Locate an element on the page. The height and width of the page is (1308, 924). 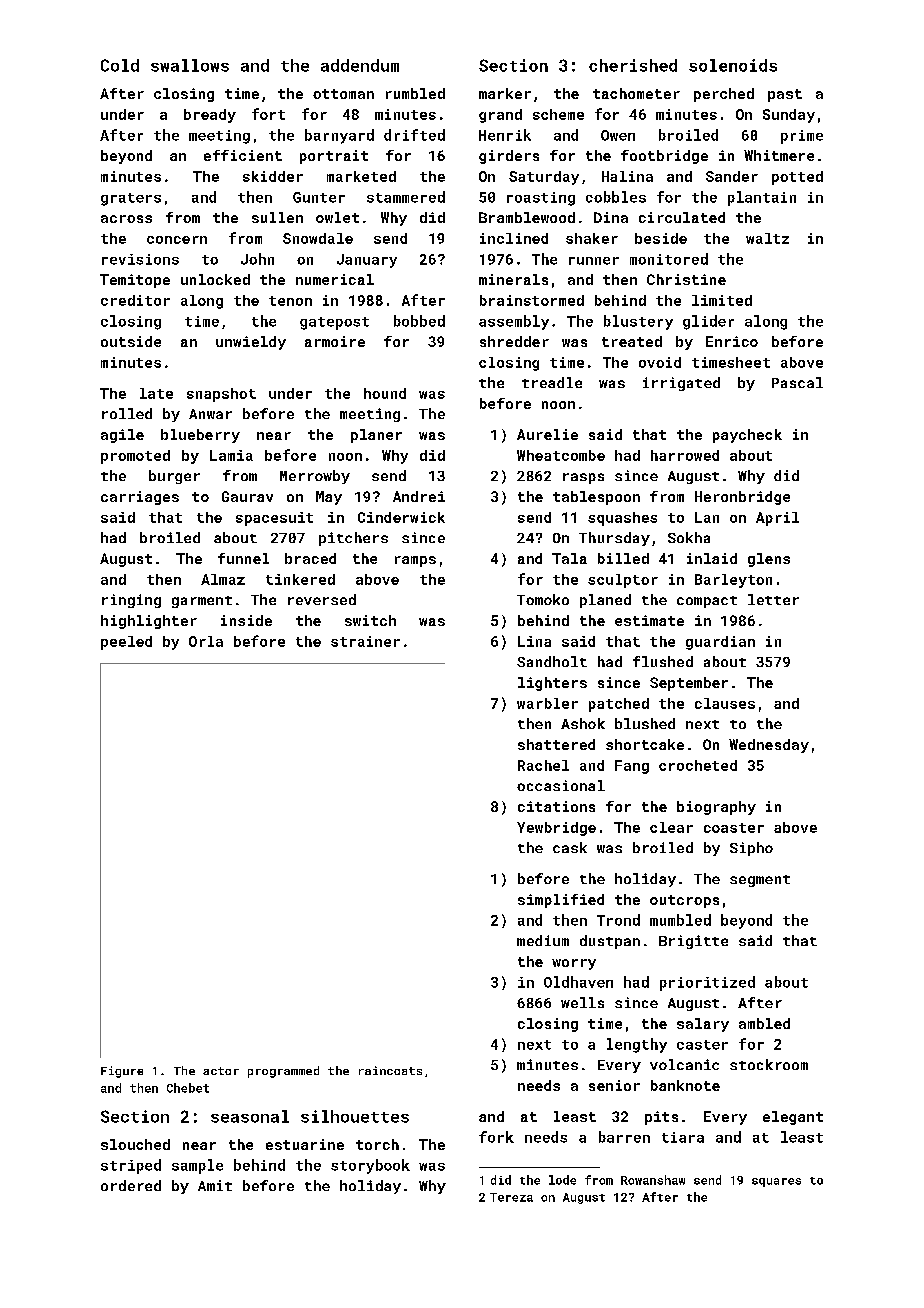
actor is located at coordinates (221, 1071).
